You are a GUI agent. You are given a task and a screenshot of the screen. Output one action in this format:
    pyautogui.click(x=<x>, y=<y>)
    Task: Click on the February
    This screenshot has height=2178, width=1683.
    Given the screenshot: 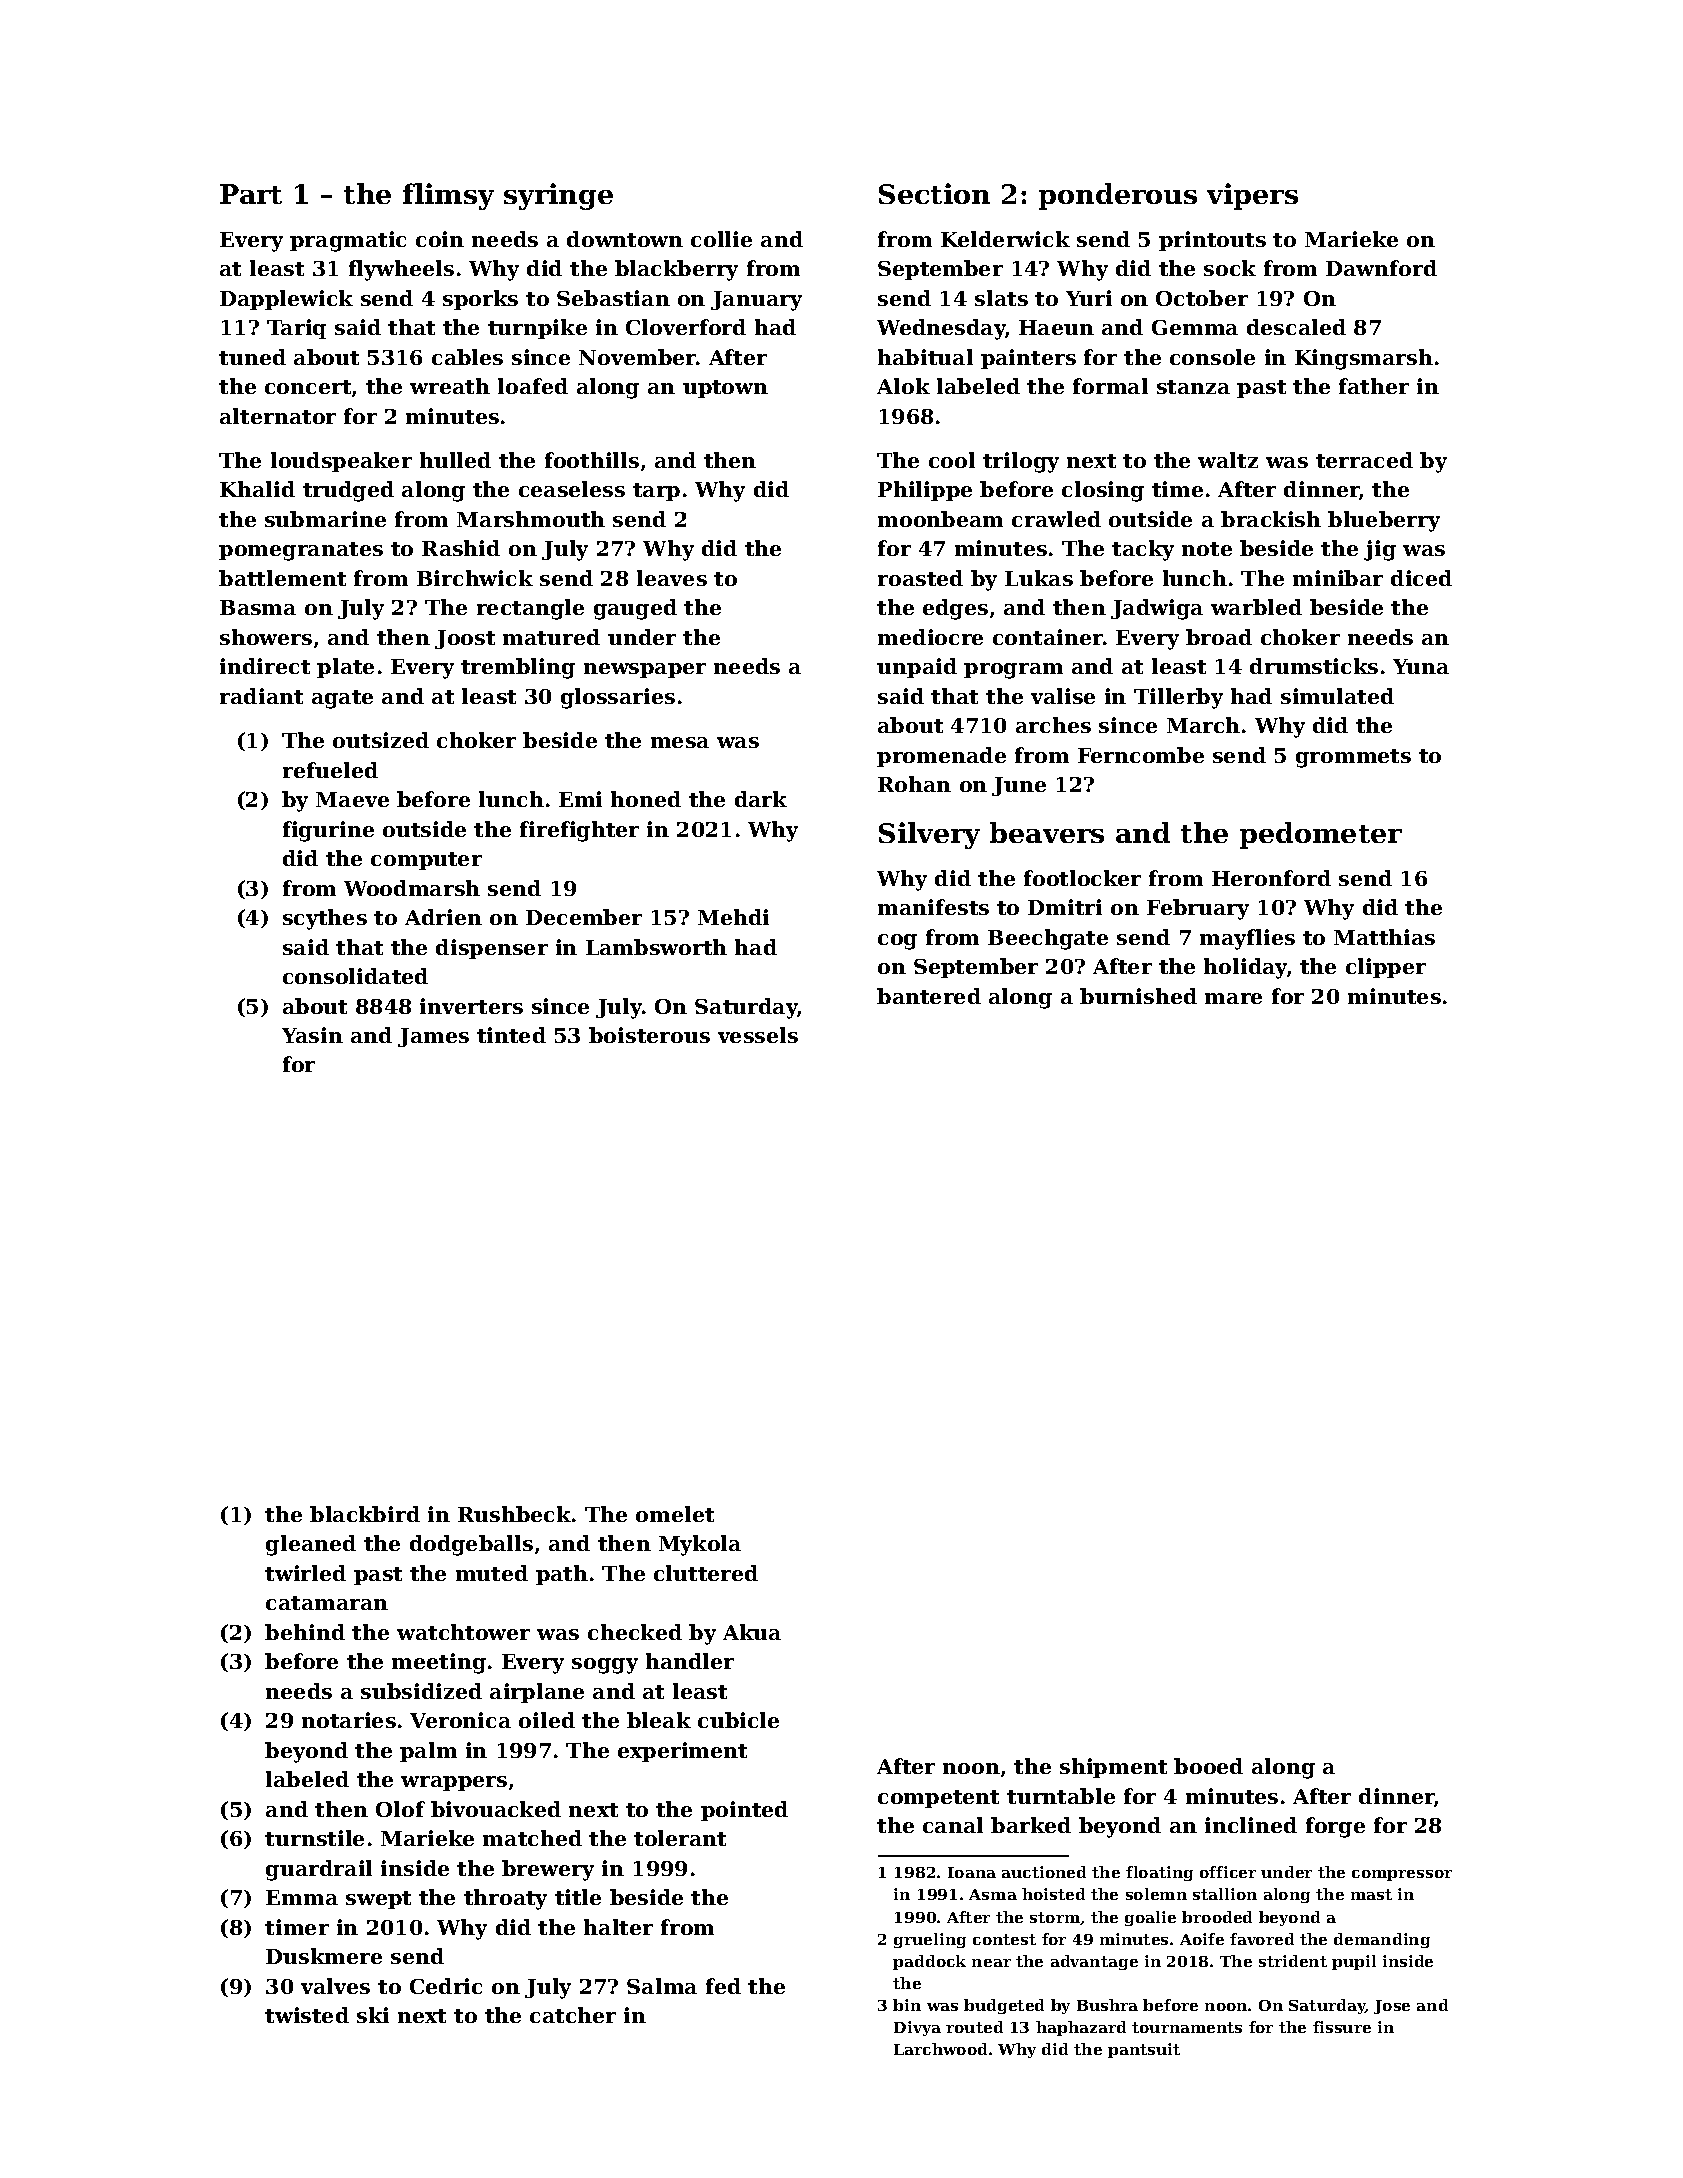 What is the action you would take?
    pyautogui.click(x=1198, y=909)
